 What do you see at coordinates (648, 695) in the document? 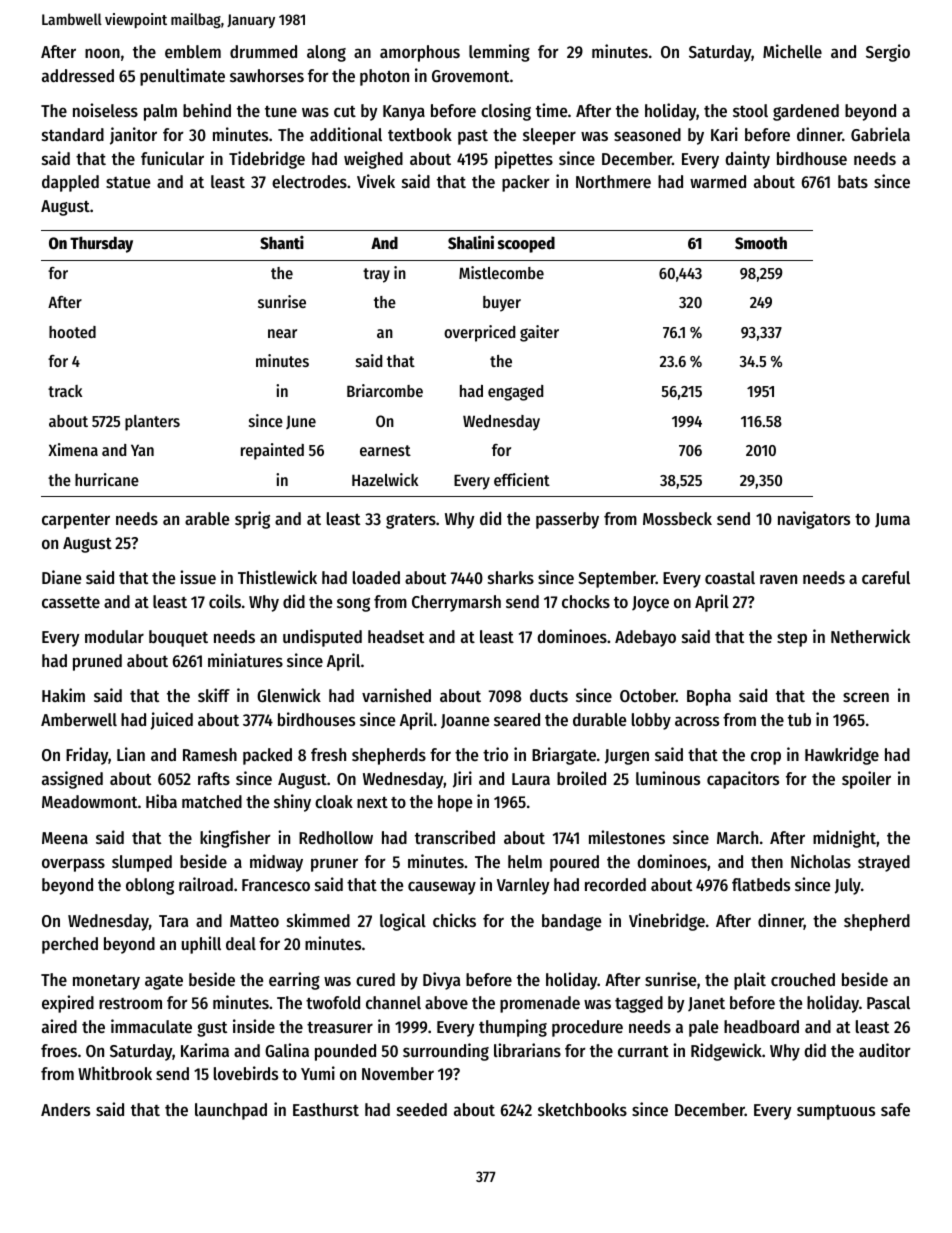
I see `October` at bounding box center [648, 695].
